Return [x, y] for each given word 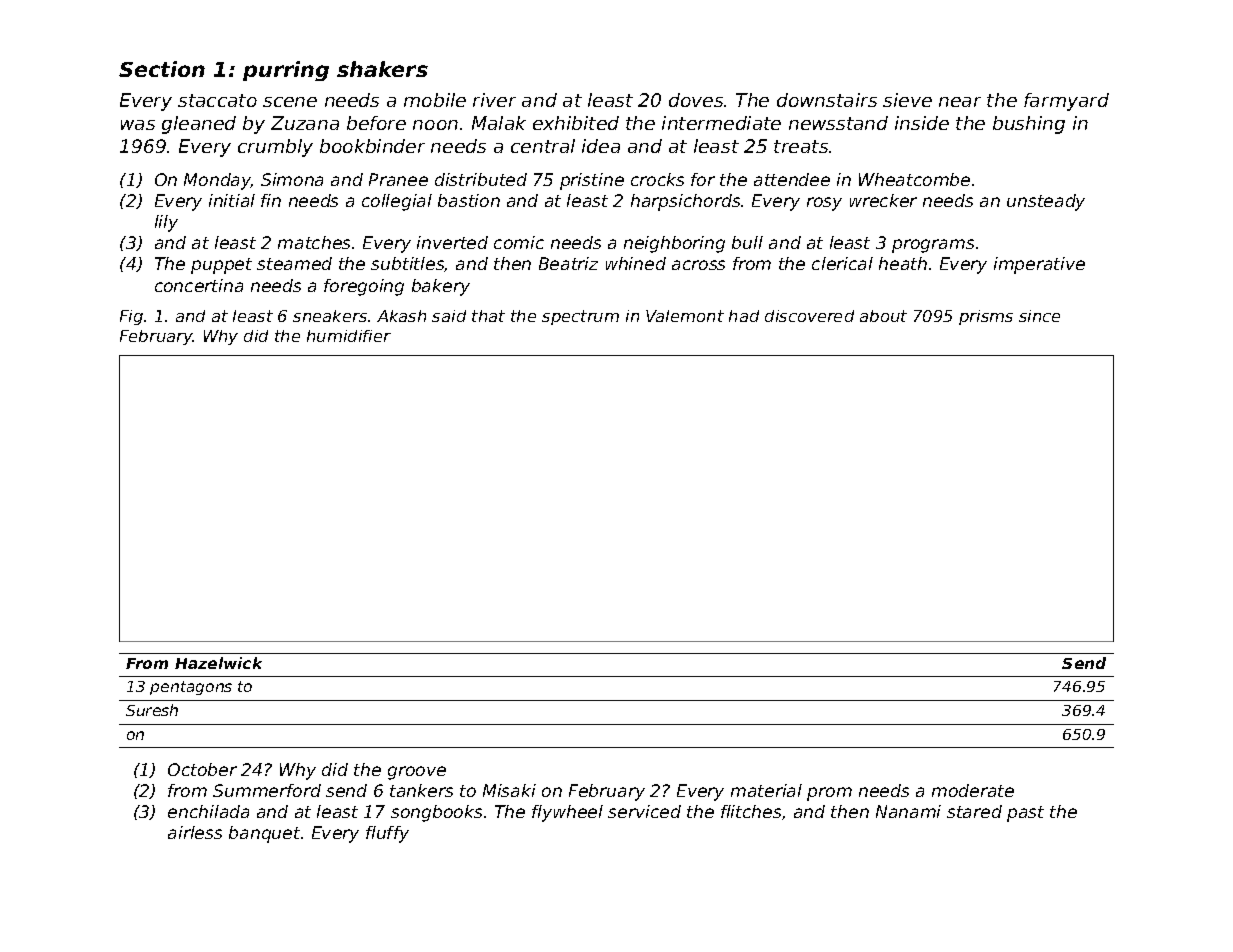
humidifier [349, 336]
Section [162, 69]
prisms [986, 317]
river [494, 100]
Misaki [509, 790]
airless [195, 832]
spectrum [580, 317]
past [1025, 814]
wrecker [883, 200]
